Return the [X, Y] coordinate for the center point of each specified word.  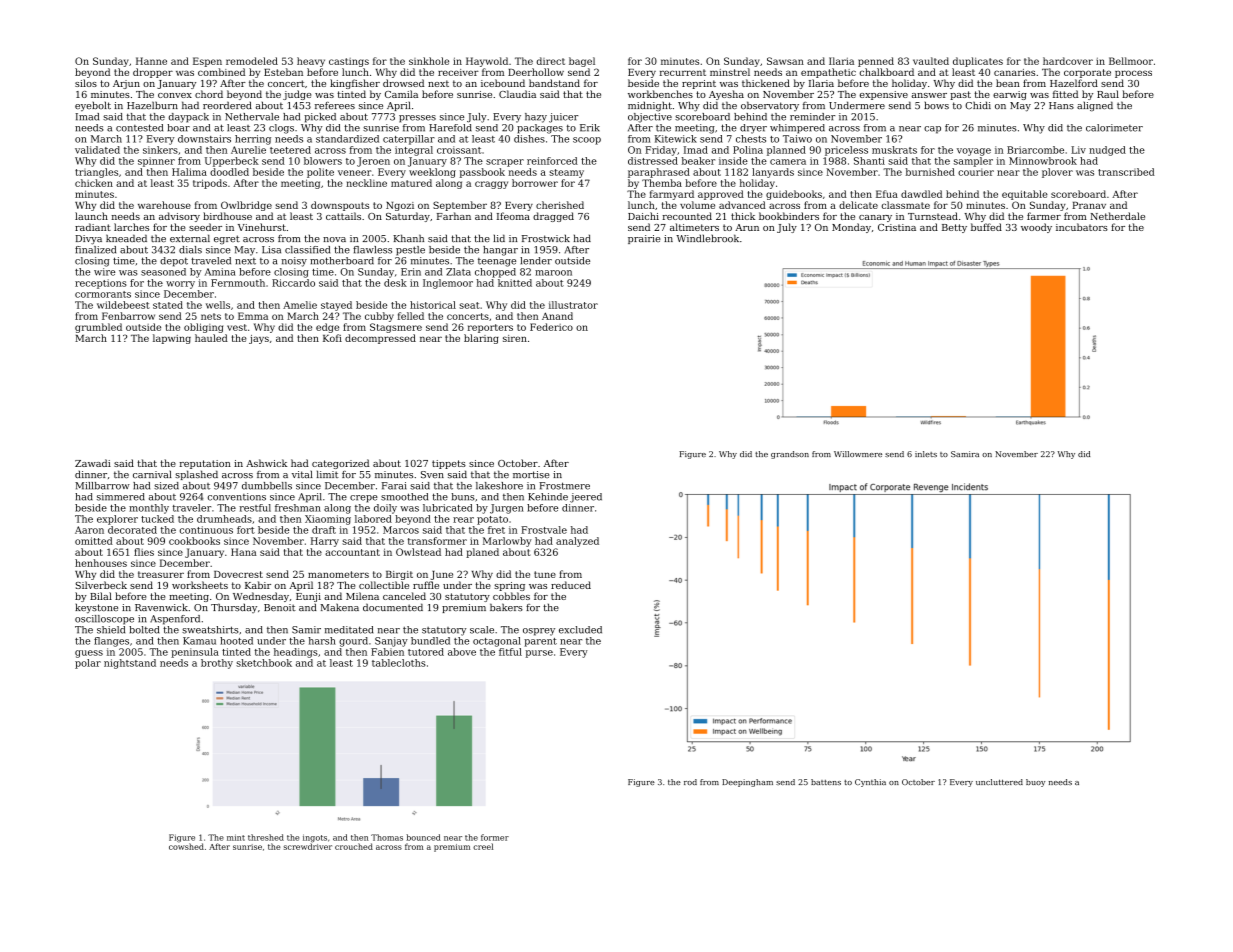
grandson [790, 455]
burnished [930, 172]
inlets [926, 454]
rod [690, 782]
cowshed [186, 846]
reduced [571, 585]
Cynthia [870, 783]
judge [297, 95]
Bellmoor [1131, 61]
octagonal [497, 642]
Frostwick [546, 238]
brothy [217, 664]
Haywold [487, 62]
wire [104, 272]
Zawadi [93, 463]
